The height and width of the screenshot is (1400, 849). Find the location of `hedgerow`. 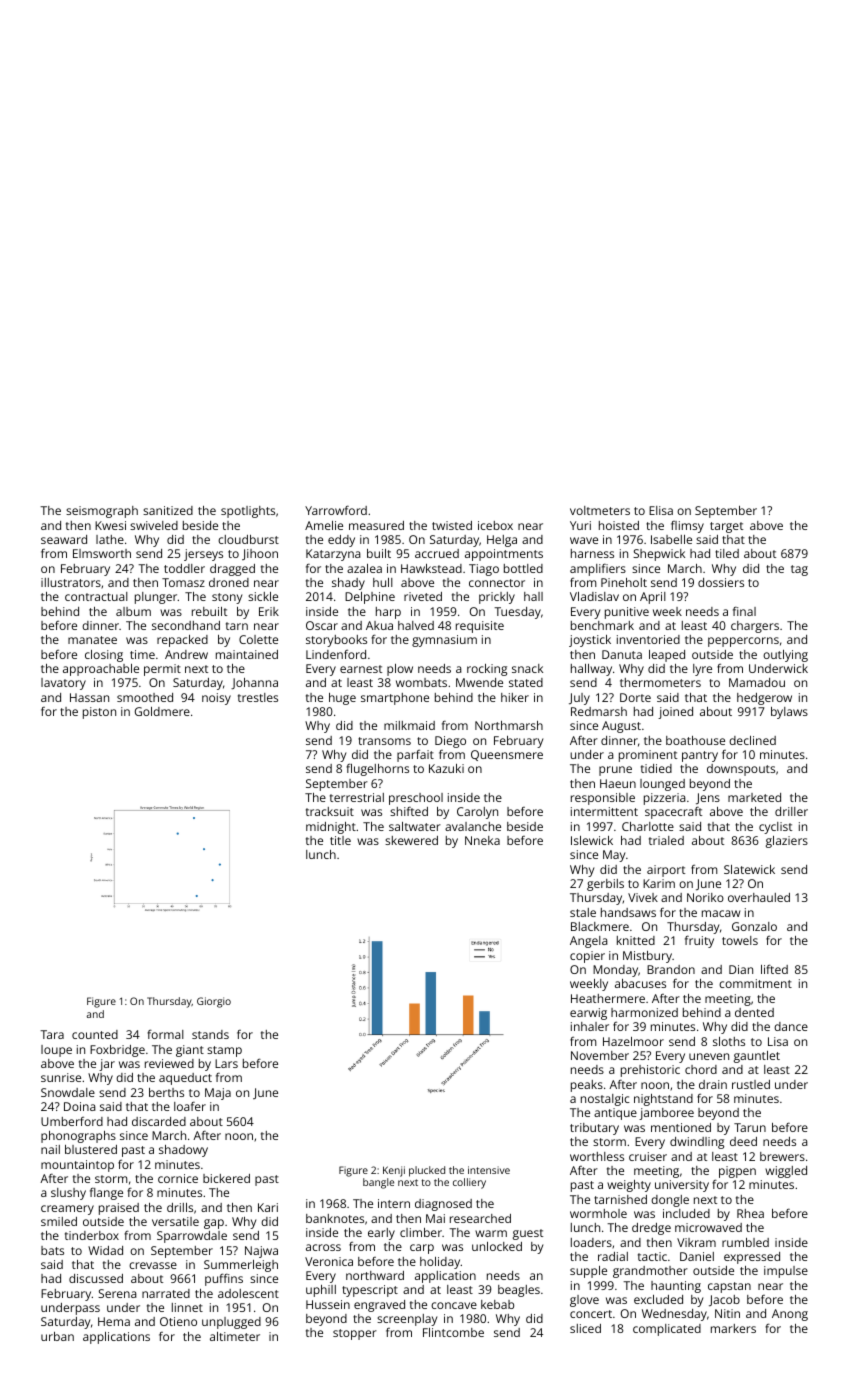

hedgerow is located at coordinates (764, 699).
